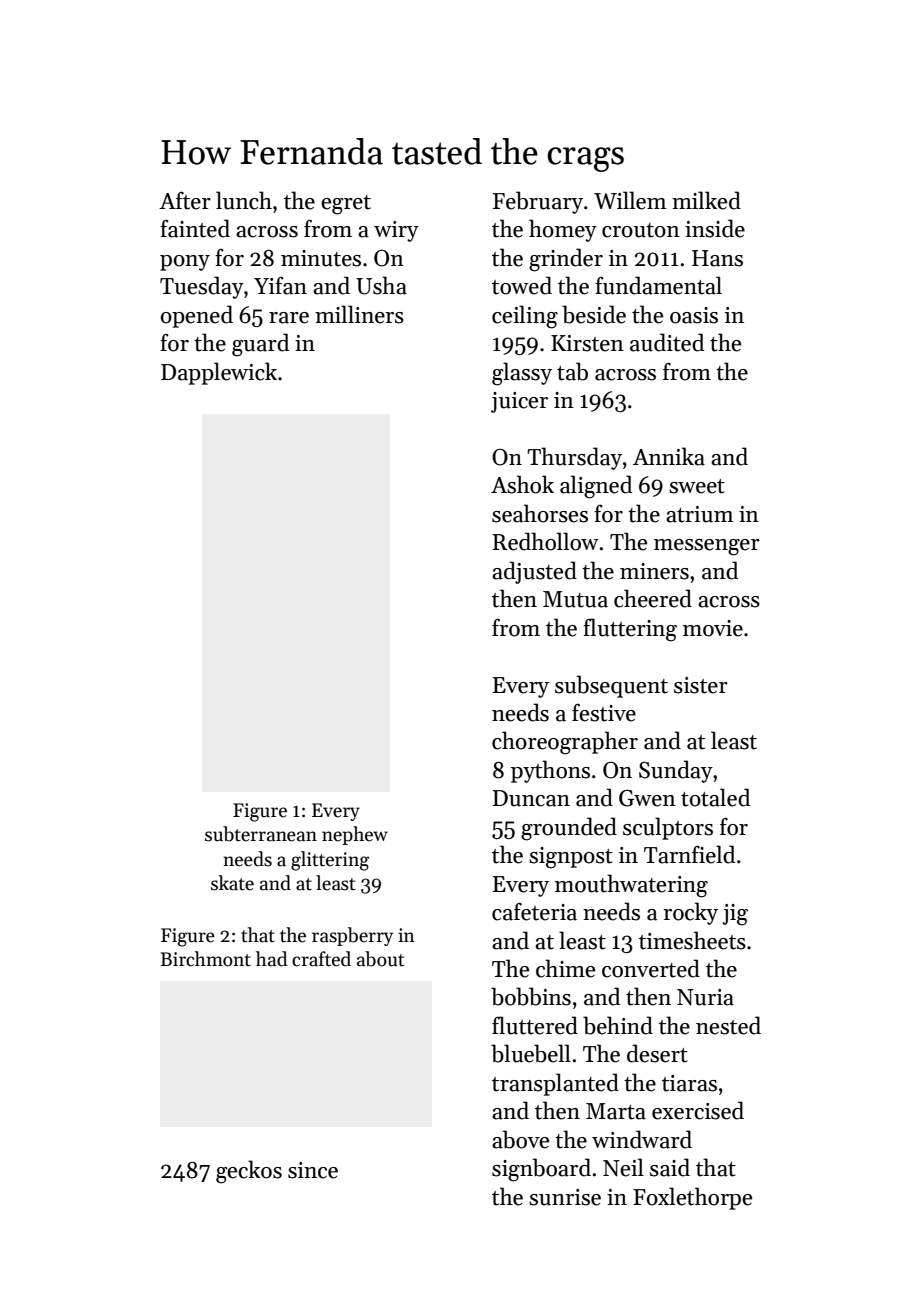  What do you see at coordinates (272, 959) in the document?
I see `had` at bounding box center [272, 959].
